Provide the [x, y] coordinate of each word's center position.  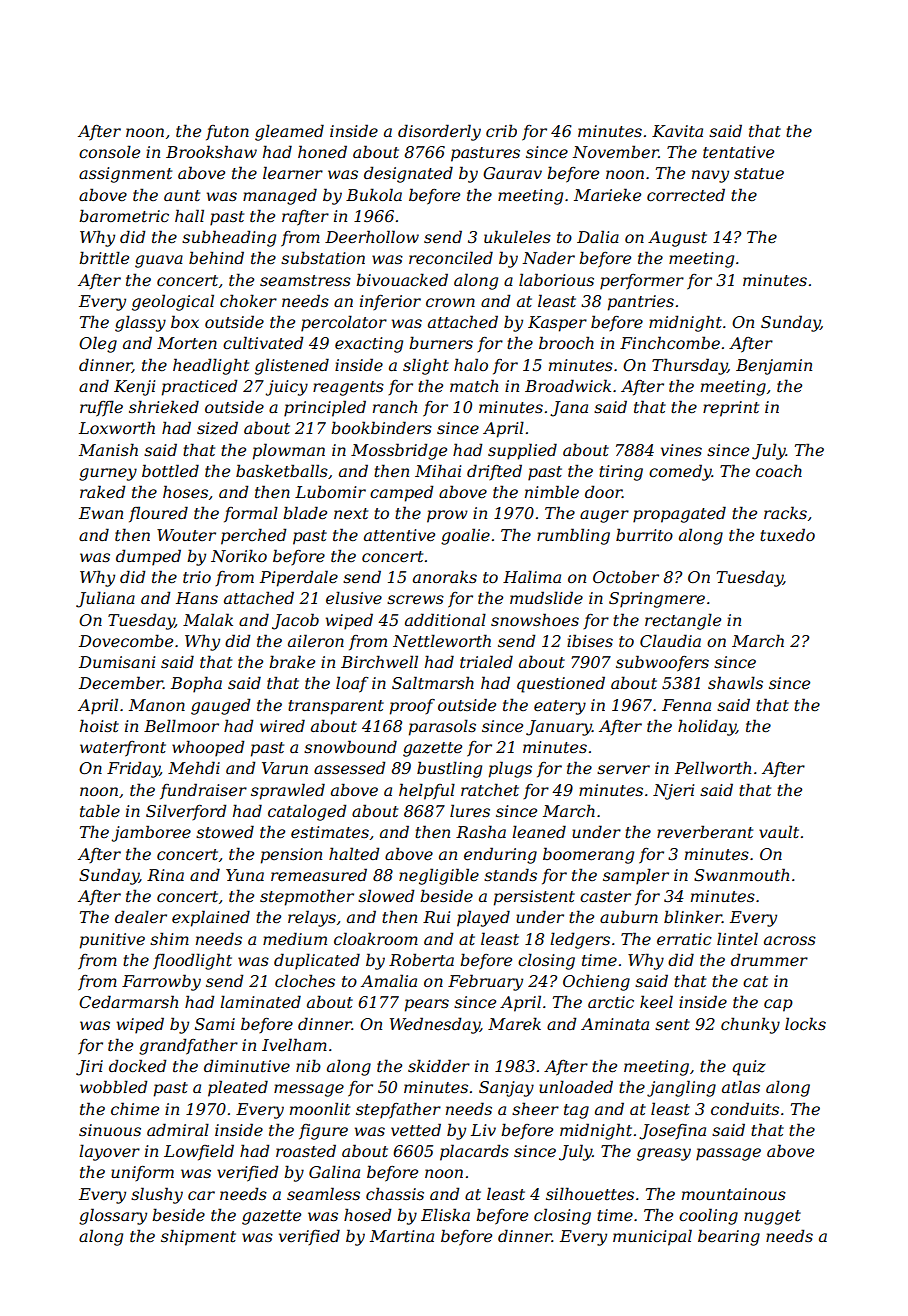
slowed [386, 895]
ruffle [101, 408]
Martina [402, 1236]
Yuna [245, 875]
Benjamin [774, 367]
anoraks [445, 576]
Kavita [677, 131]
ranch [395, 406]
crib [501, 130]
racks [785, 512]
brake [292, 661]
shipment [198, 1237]
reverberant [705, 831]
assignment [125, 175]
